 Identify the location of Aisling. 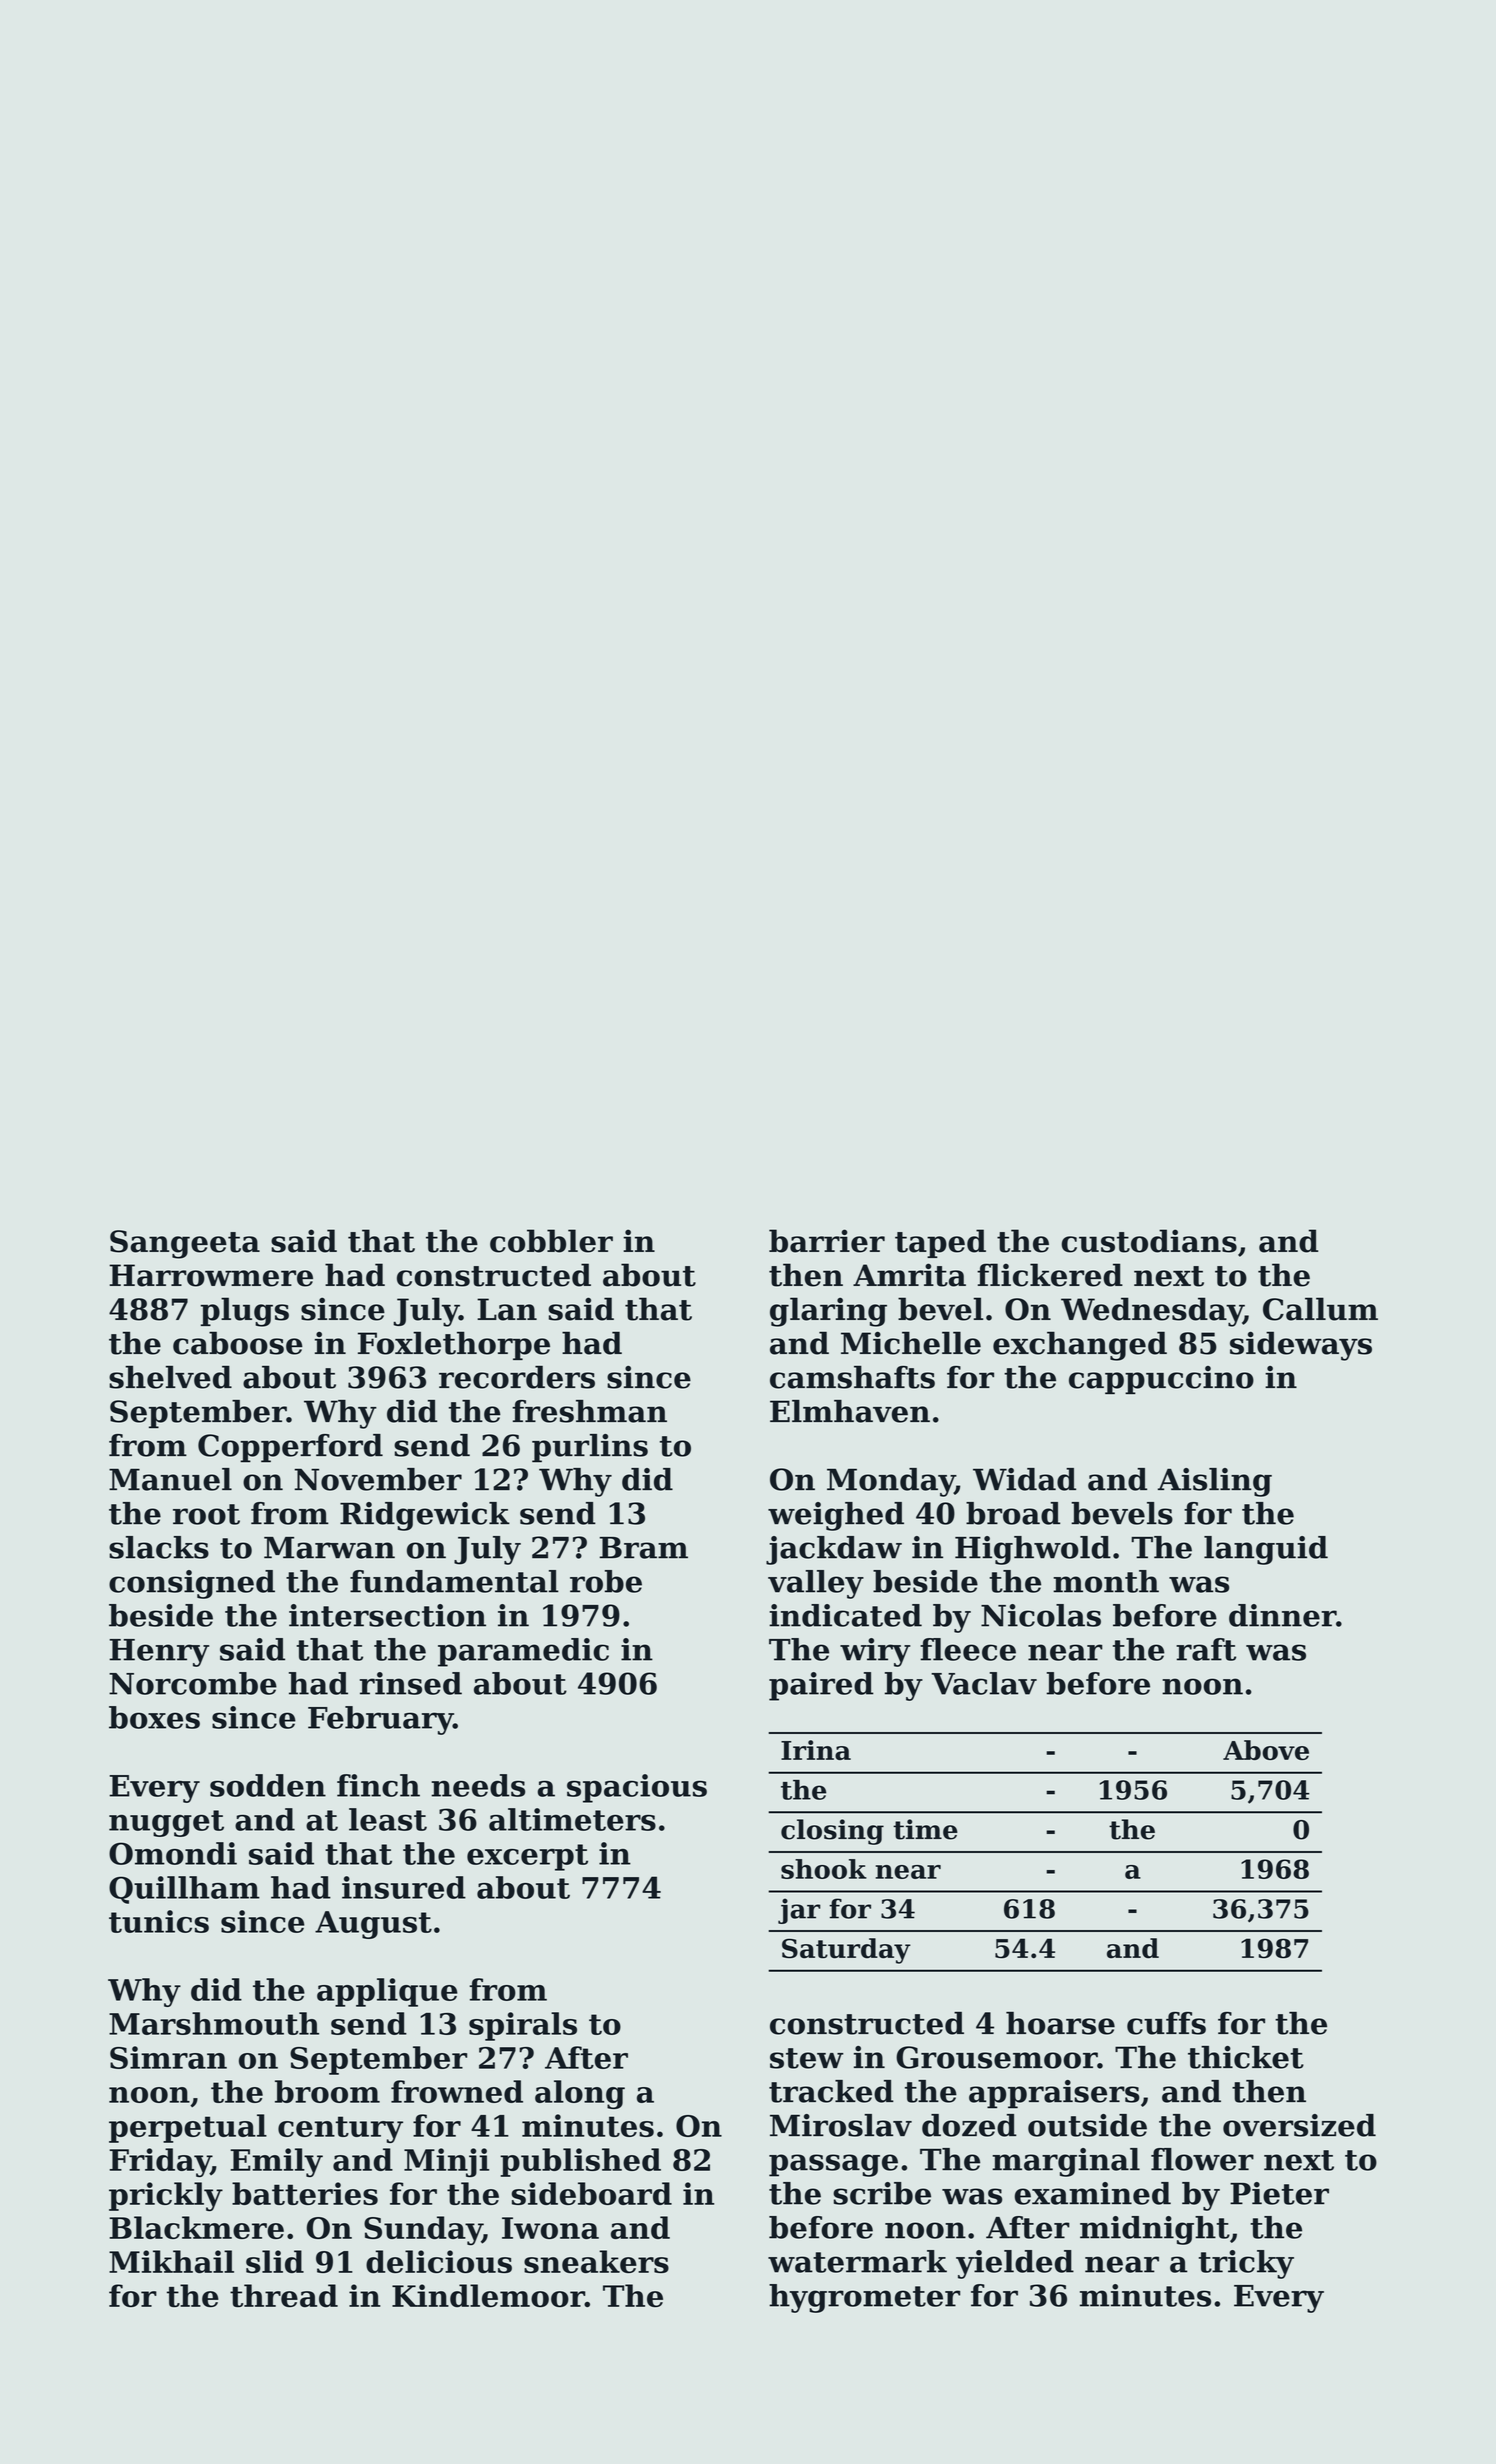
(1215, 1482).
